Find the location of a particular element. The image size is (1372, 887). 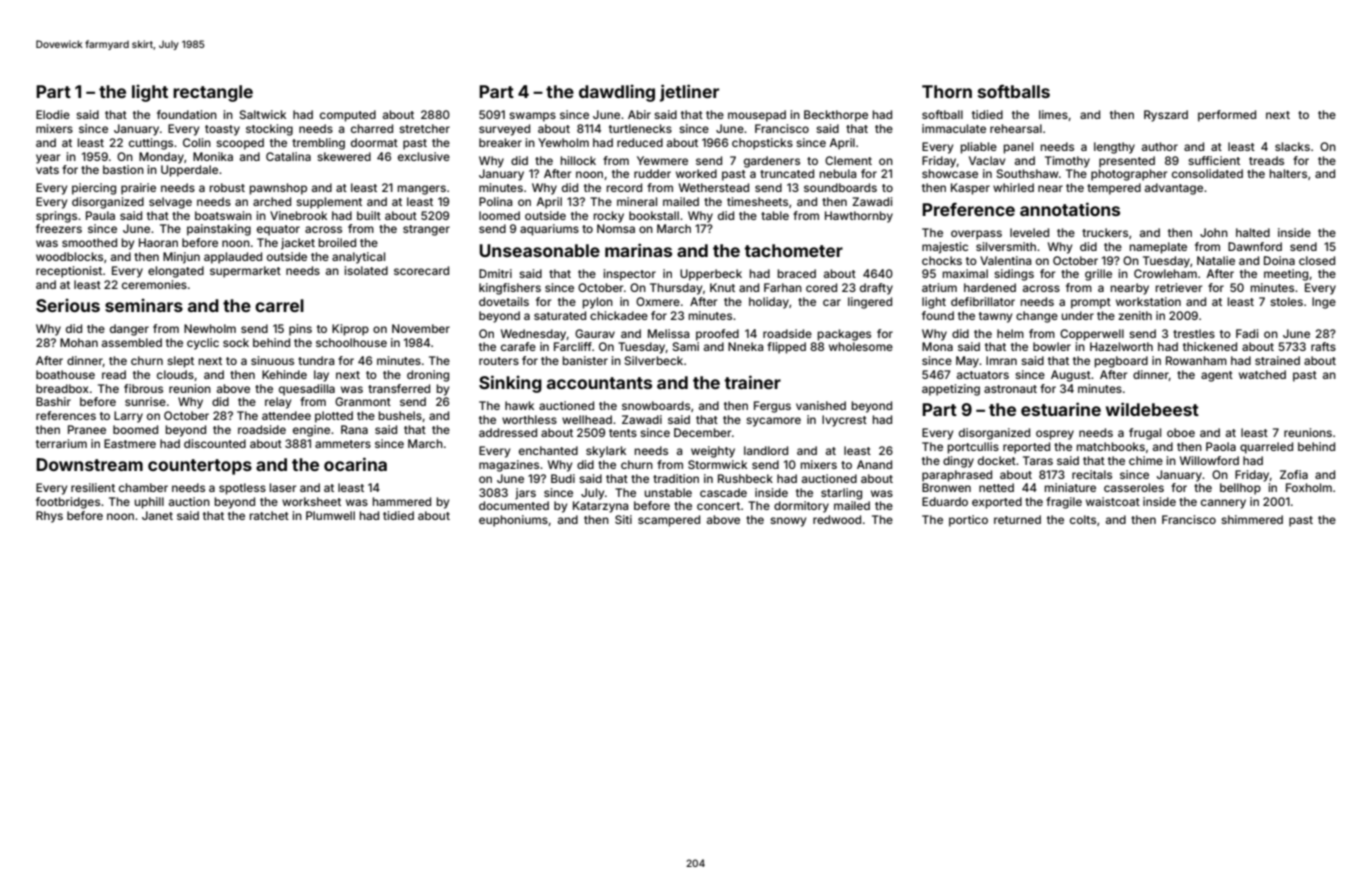

rectangle is located at coordinates (213, 93).
